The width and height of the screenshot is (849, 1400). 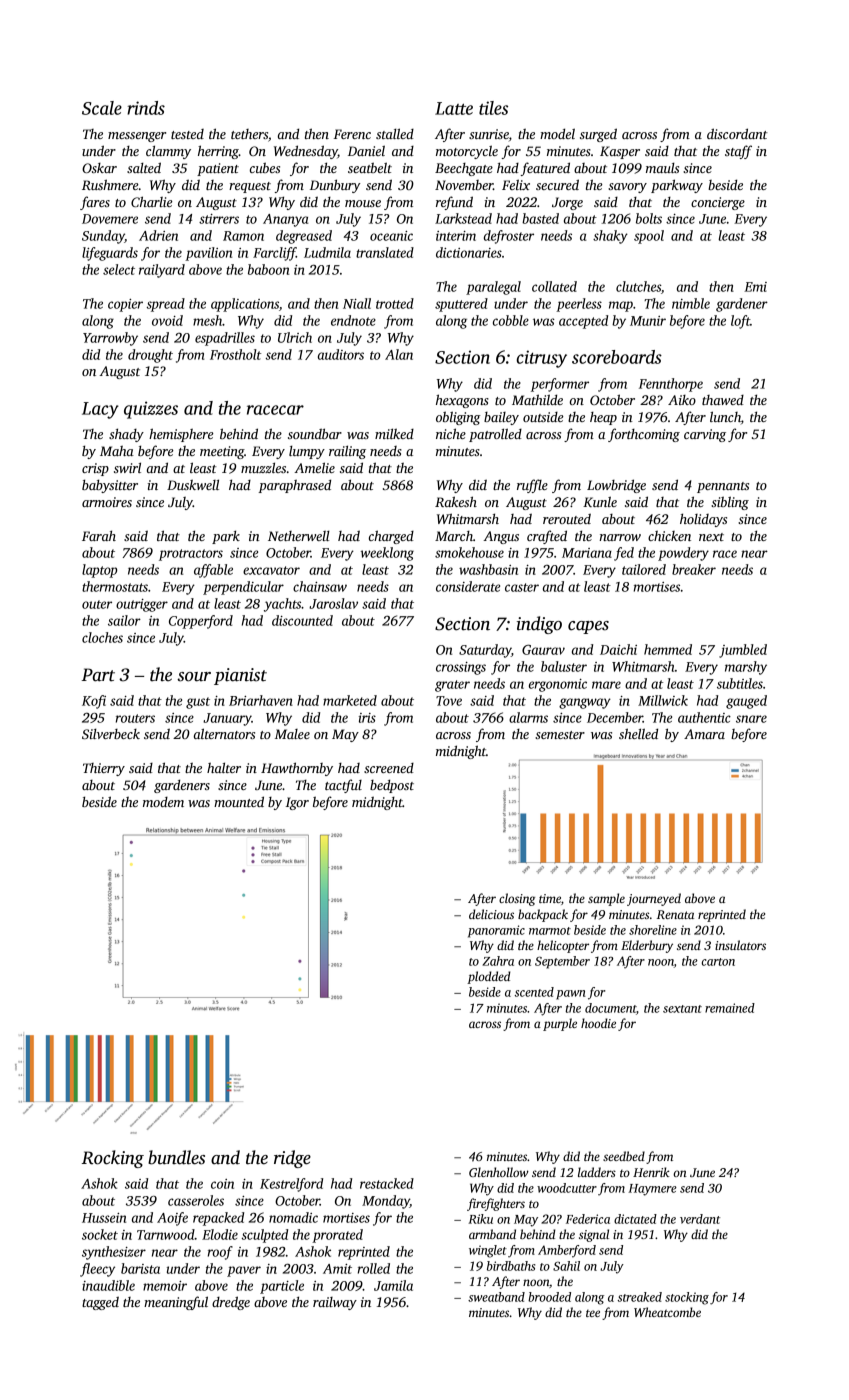 What do you see at coordinates (730, 1008) in the screenshot?
I see `remained` at bounding box center [730, 1008].
